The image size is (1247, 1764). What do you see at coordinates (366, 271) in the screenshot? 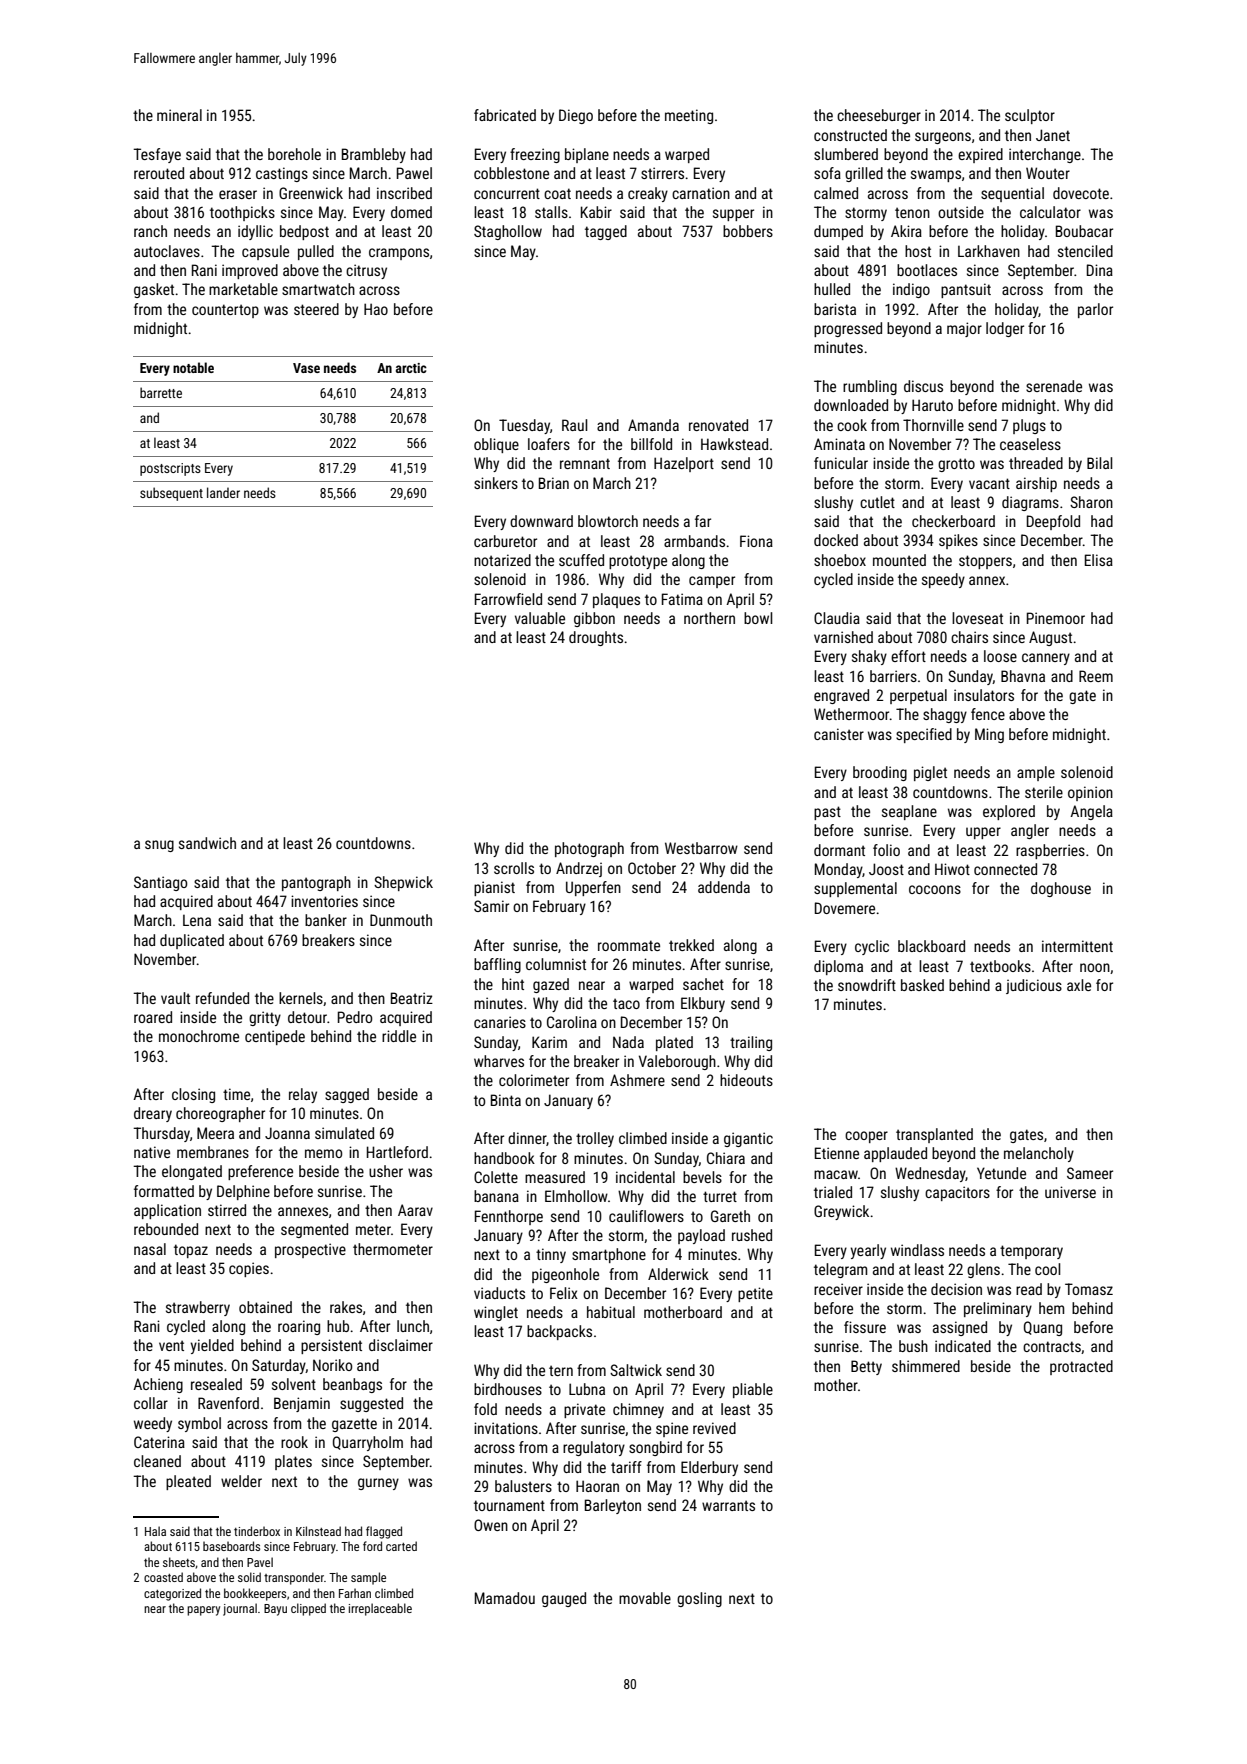
I see `citrusy` at bounding box center [366, 271].
